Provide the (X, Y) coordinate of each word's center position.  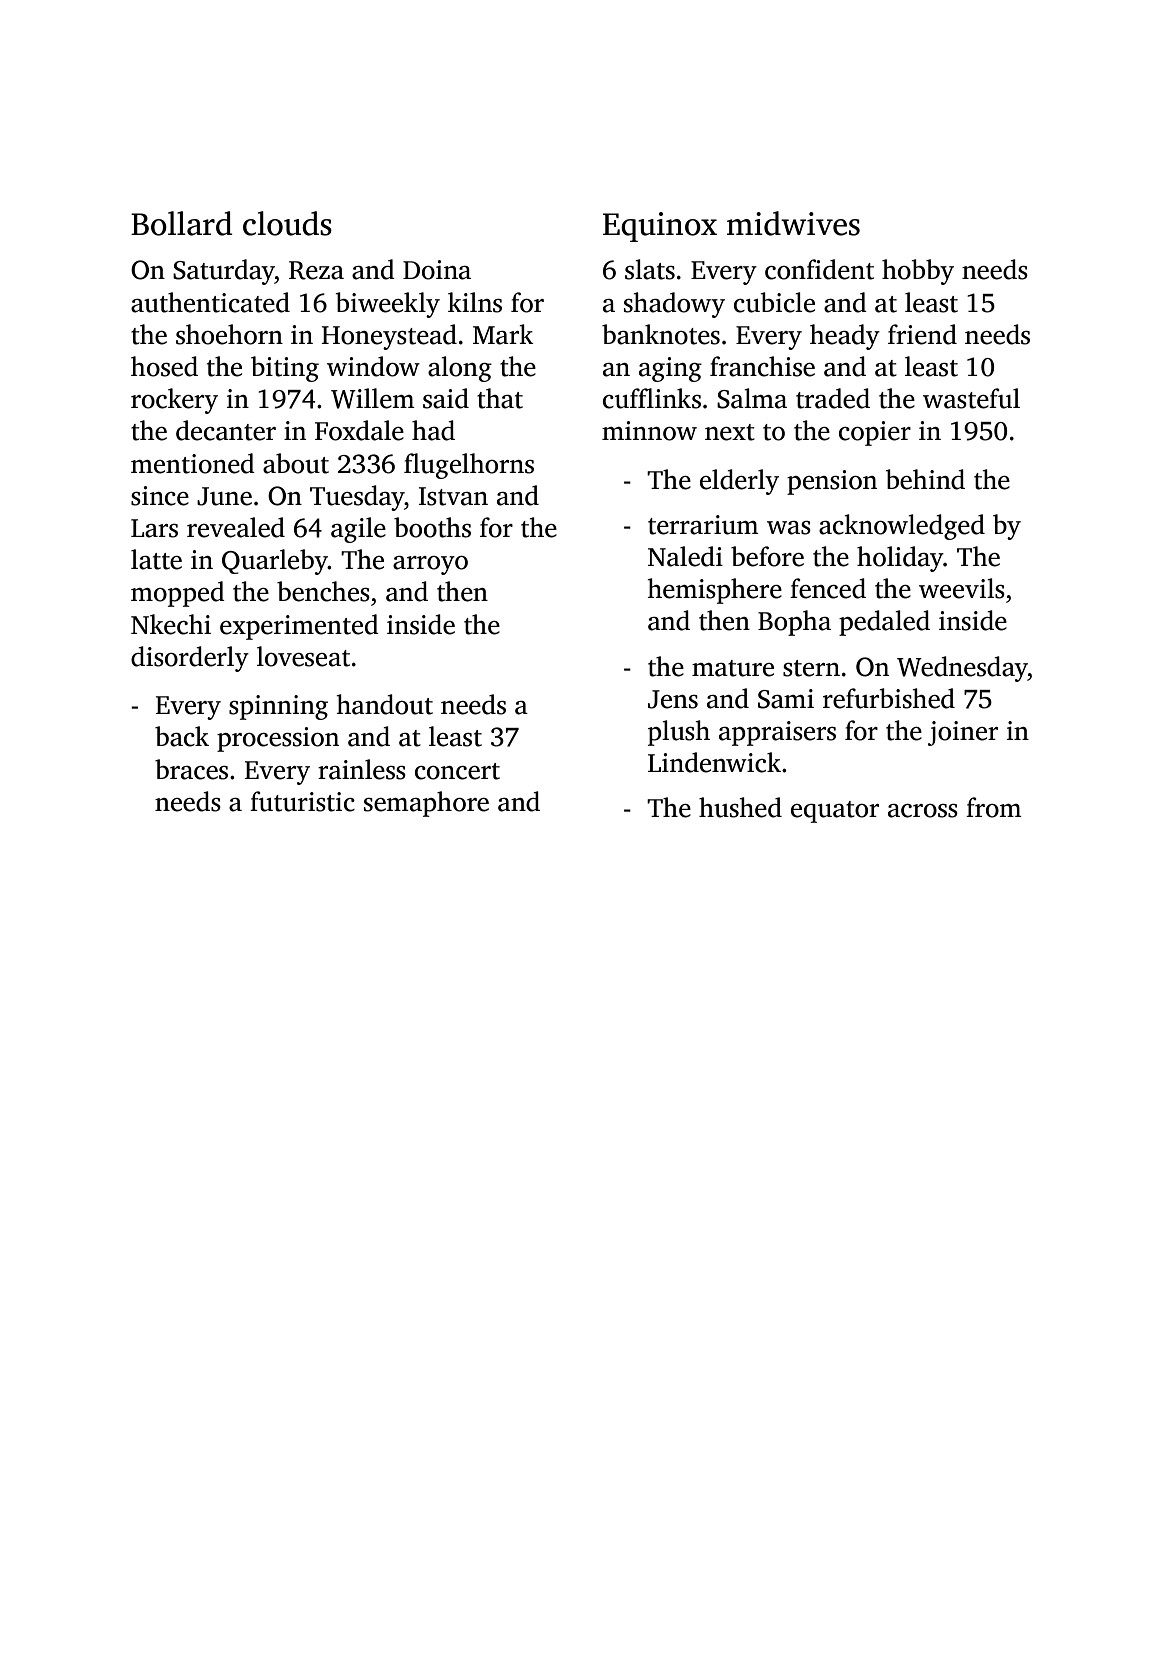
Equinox (660, 227)
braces (191, 769)
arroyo (430, 565)
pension (832, 482)
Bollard (182, 223)
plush (679, 733)
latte (156, 559)
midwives (793, 223)
